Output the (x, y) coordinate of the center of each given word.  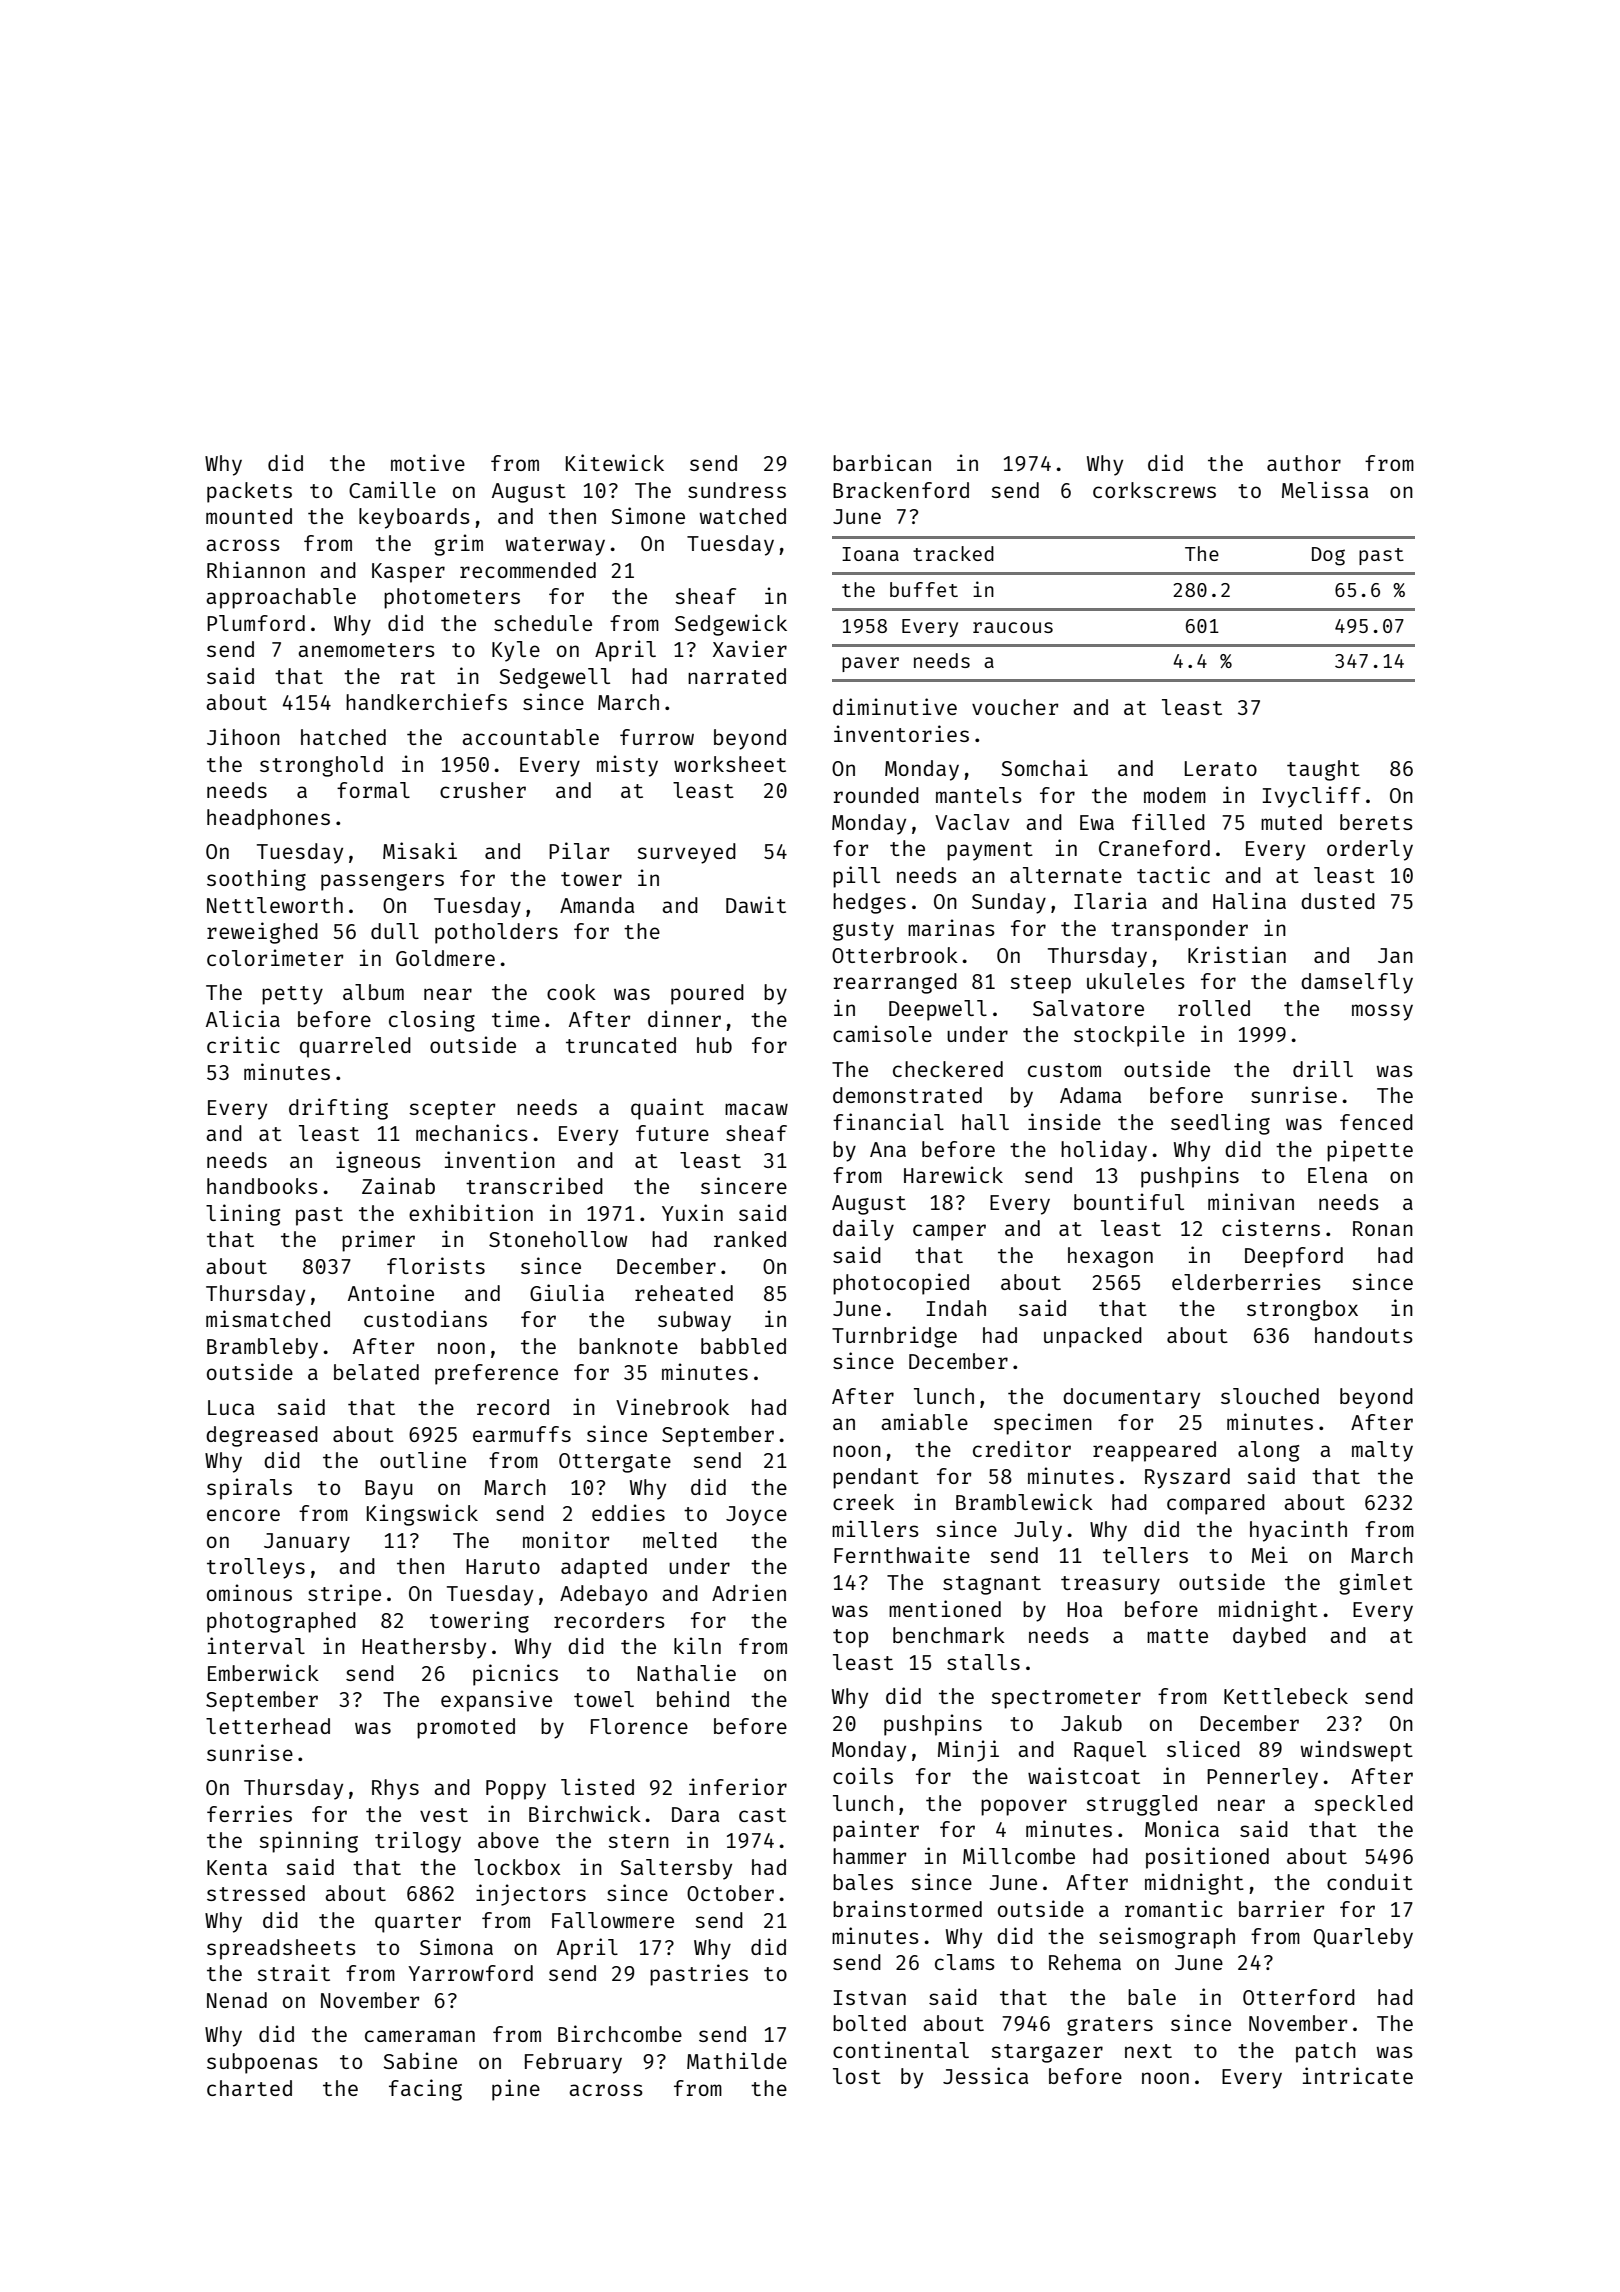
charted (249, 2088)
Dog (1328, 556)
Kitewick (615, 462)
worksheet (730, 764)
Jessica (985, 2075)
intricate (1358, 2075)
